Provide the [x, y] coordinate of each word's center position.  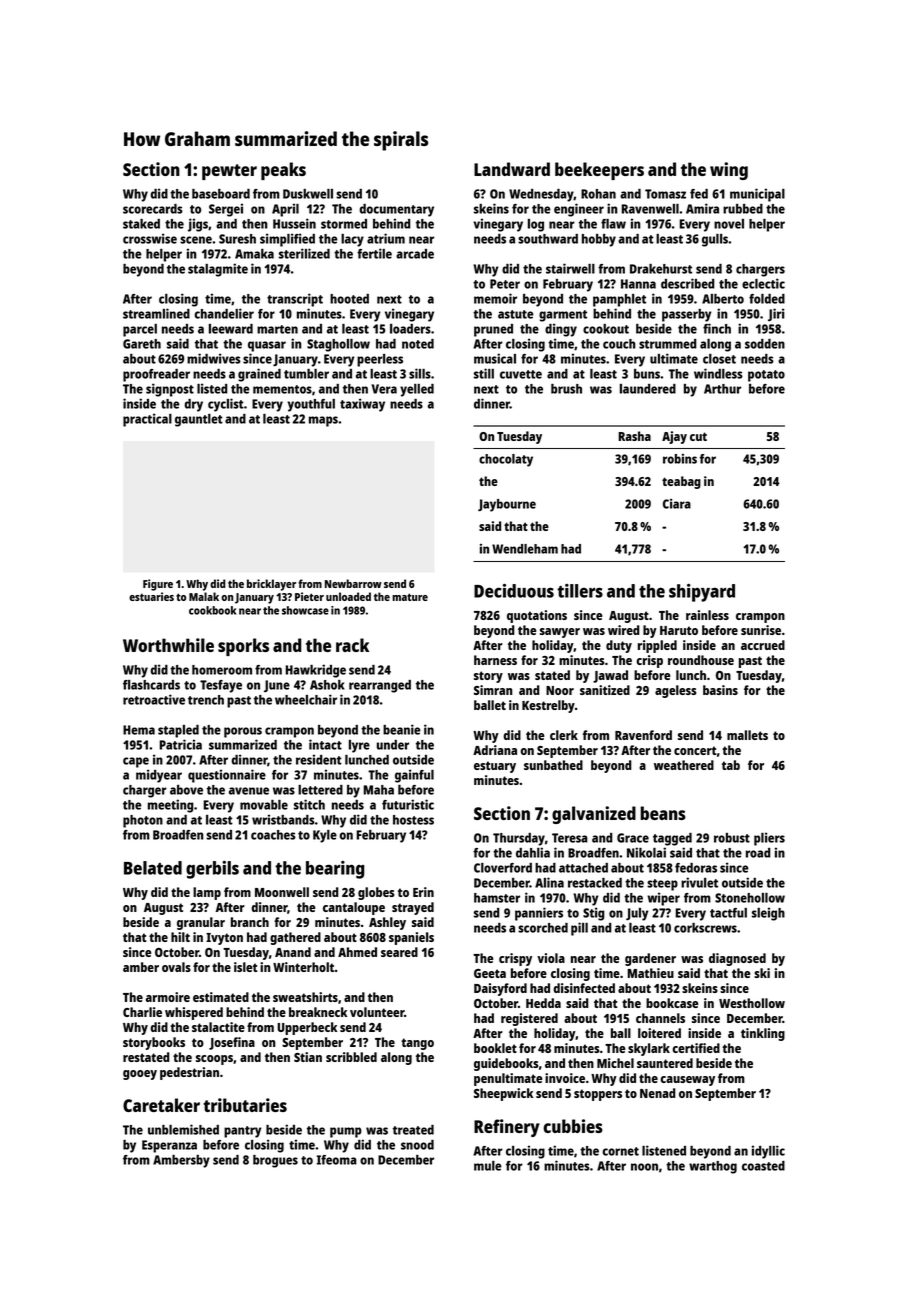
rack [352, 645]
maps [323, 421]
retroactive [154, 699]
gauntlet [199, 420]
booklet [495, 1048]
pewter [229, 172]
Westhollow [752, 1003]
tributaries [245, 1105]
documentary [396, 210]
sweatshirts [305, 997]
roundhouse [701, 660]
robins [680, 459]
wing [729, 171]
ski [762, 973]
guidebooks [506, 1064]
